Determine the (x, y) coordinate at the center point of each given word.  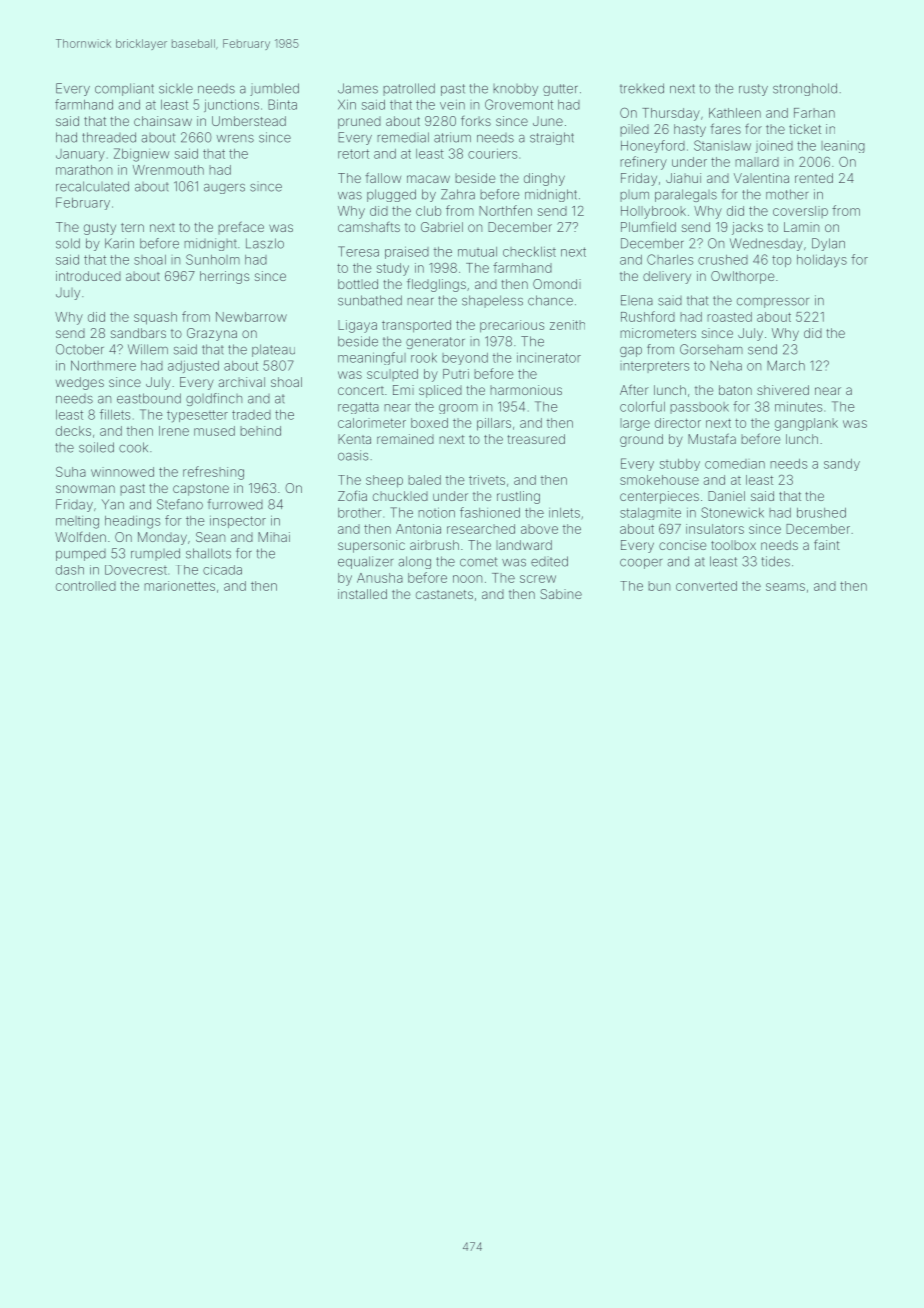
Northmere (103, 365)
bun (659, 586)
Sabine (561, 594)
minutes (799, 407)
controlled (86, 586)
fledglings (436, 285)
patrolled (409, 89)
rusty (753, 90)
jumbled (274, 89)
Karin (119, 243)
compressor (773, 302)
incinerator (549, 358)
